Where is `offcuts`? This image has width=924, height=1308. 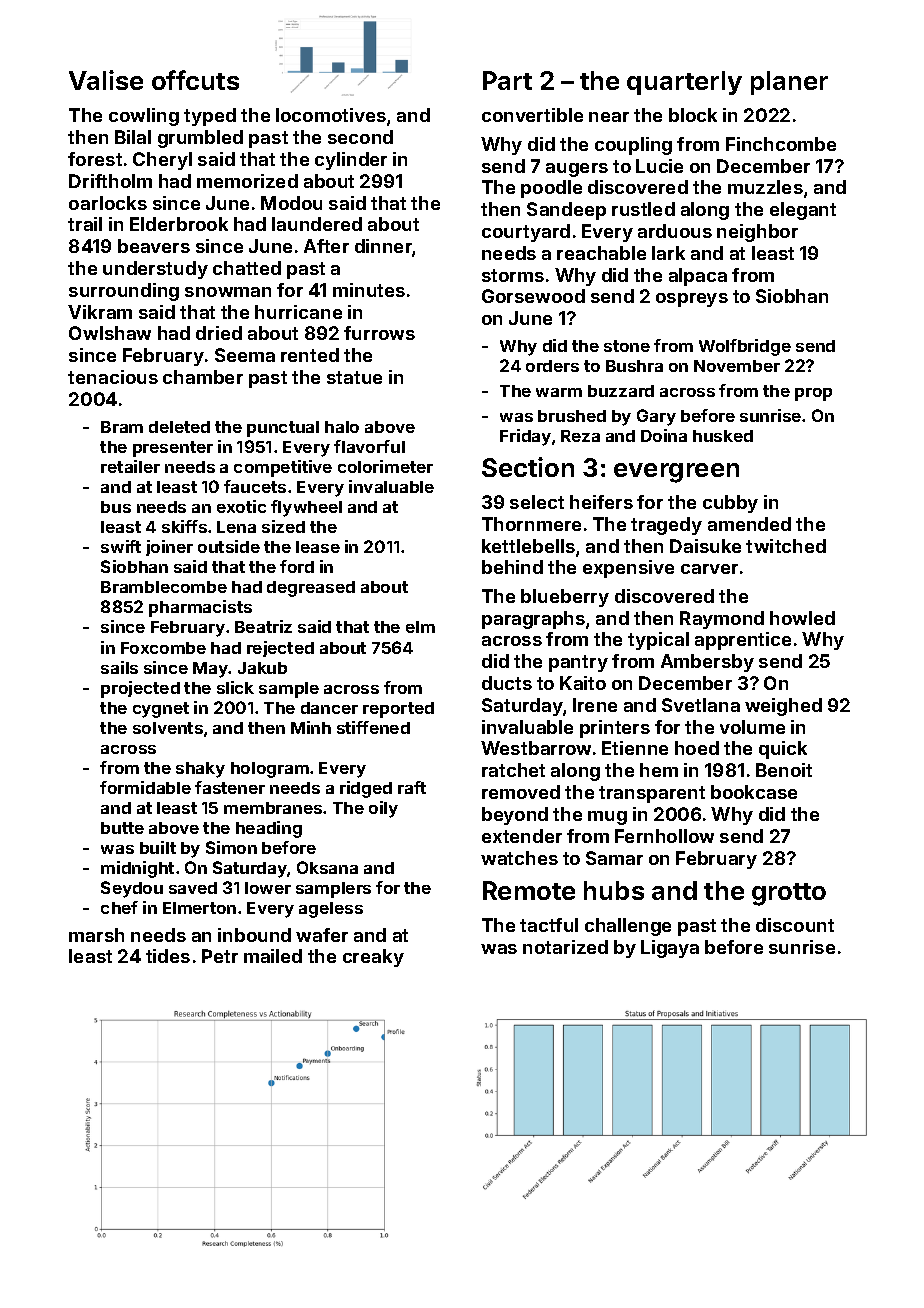 offcuts is located at coordinates (195, 80).
